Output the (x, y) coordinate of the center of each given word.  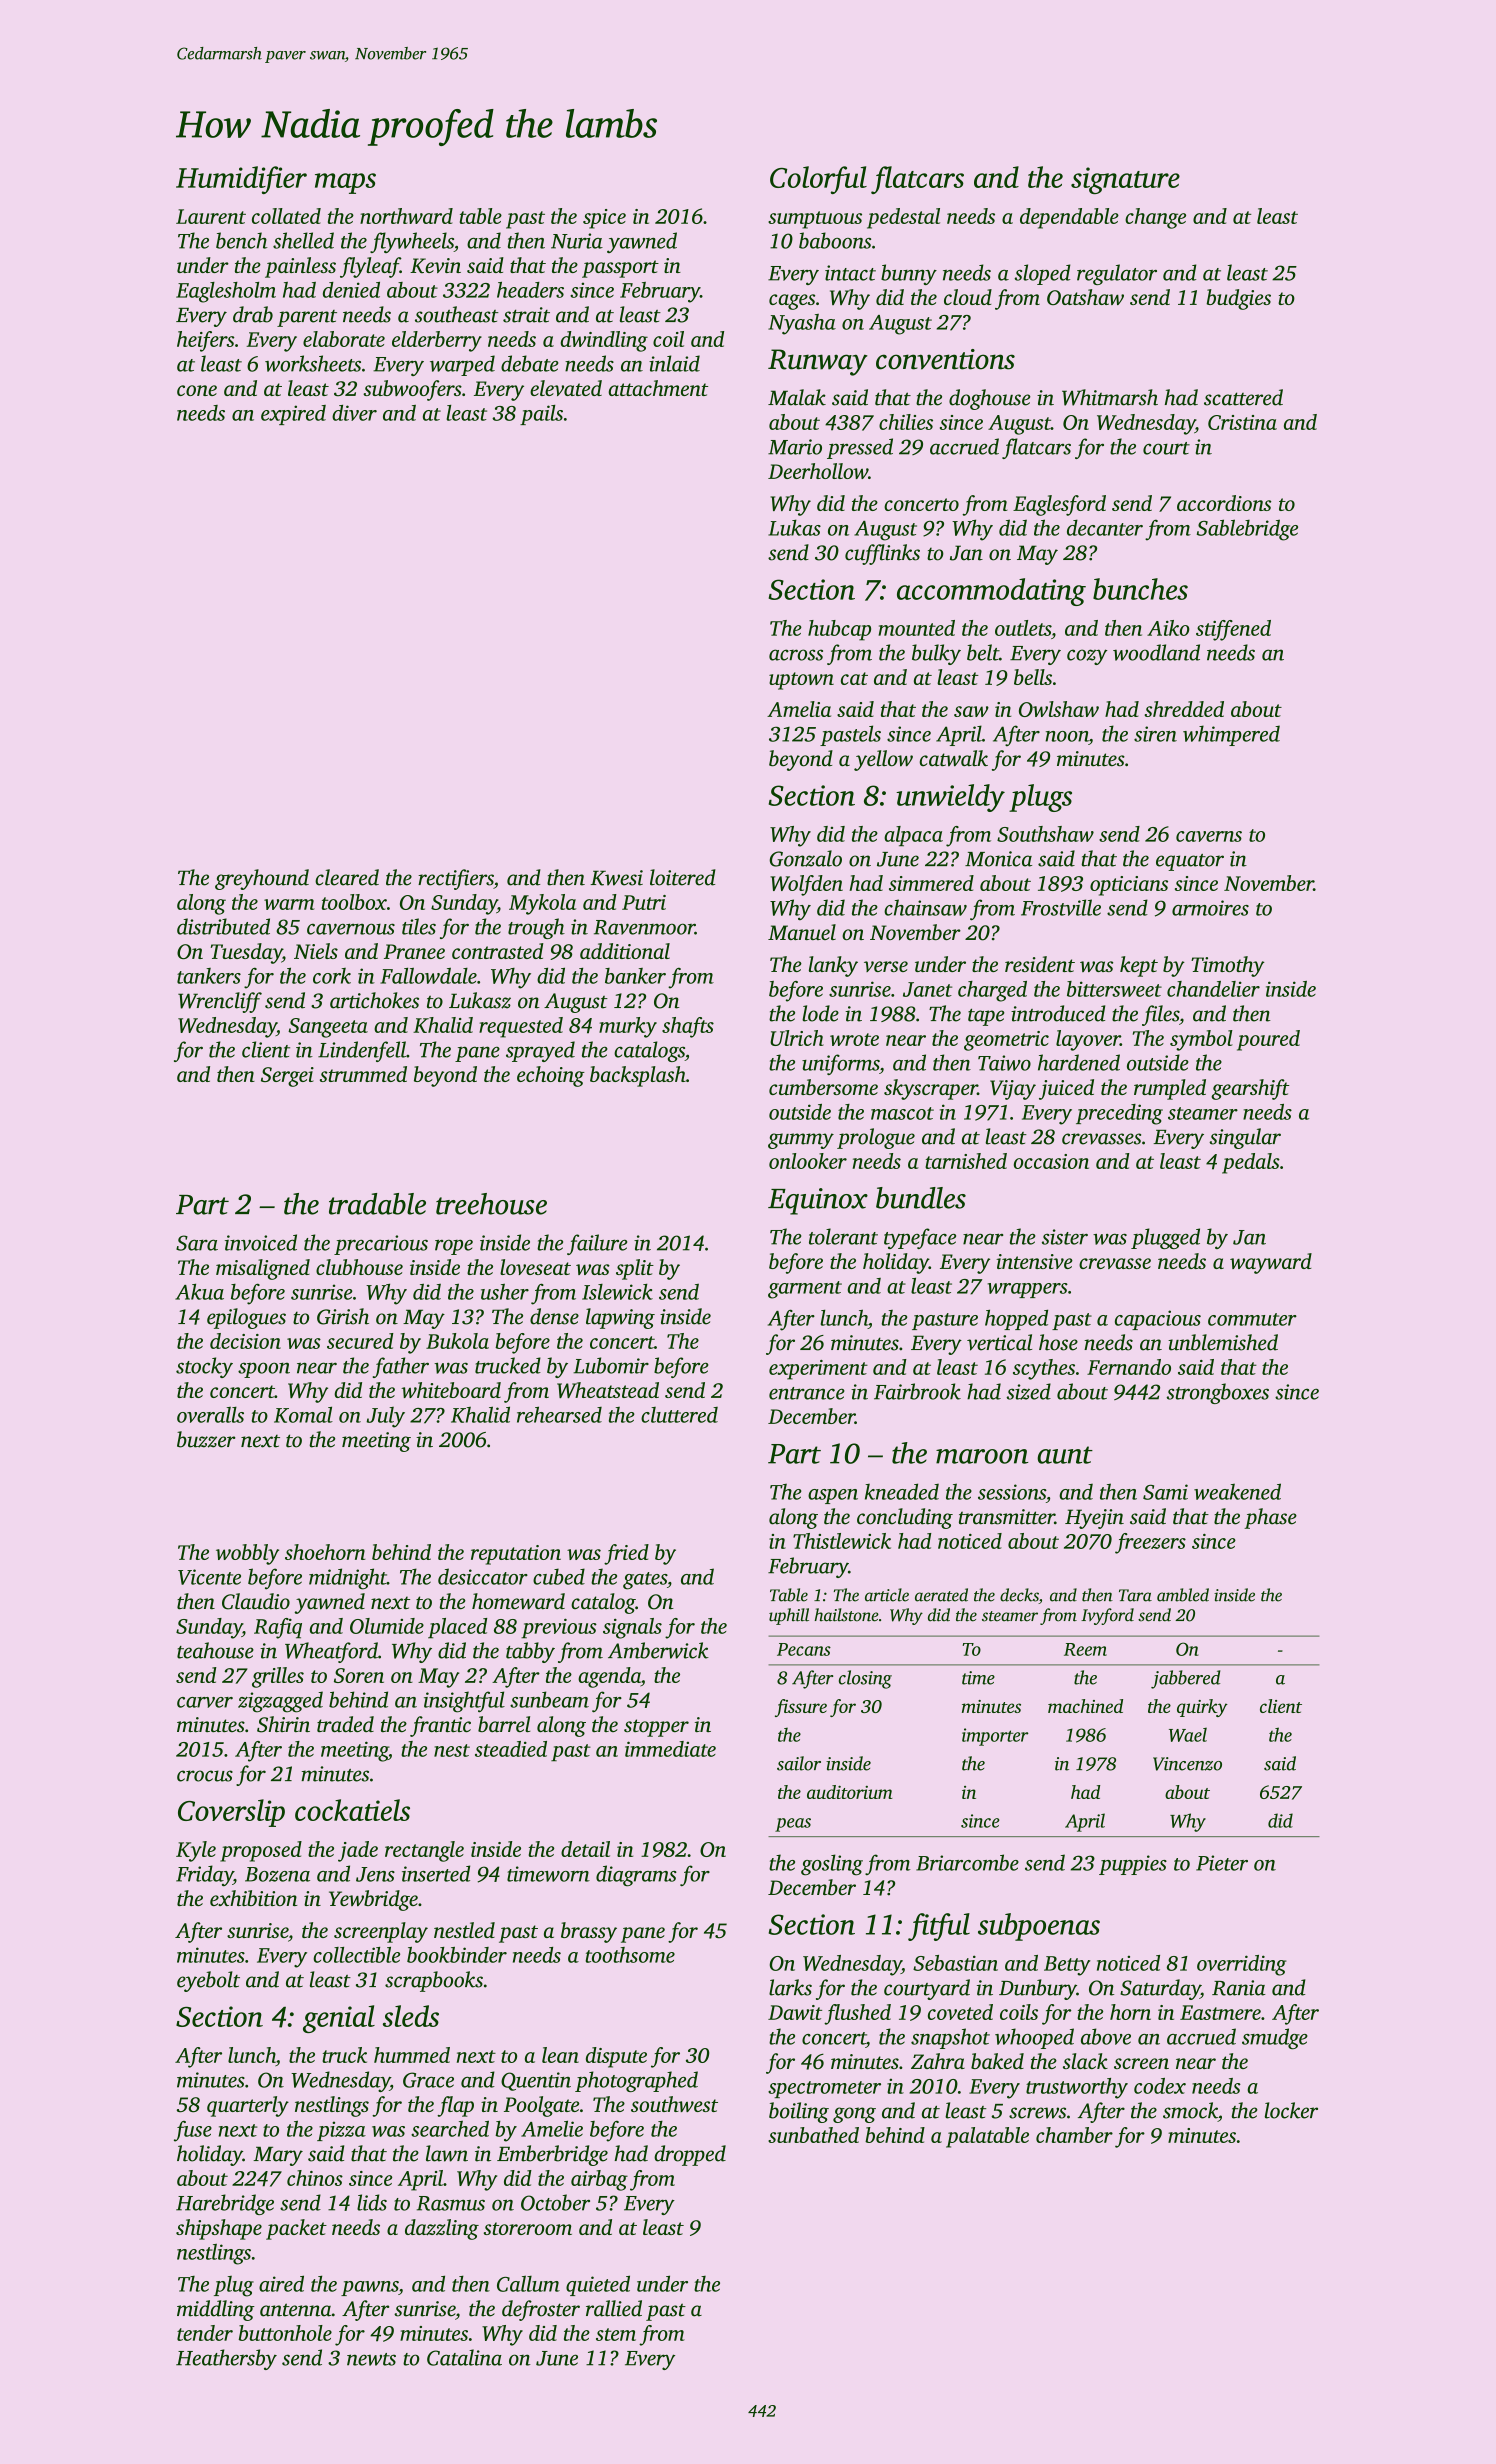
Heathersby (226, 2359)
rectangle (424, 1851)
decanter (1105, 527)
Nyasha (802, 324)
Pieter (1222, 1863)
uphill (789, 1616)
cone (197, 390)
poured (1268, 1040)
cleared (347, 877)
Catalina (464, 2357)
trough (536, 928)
